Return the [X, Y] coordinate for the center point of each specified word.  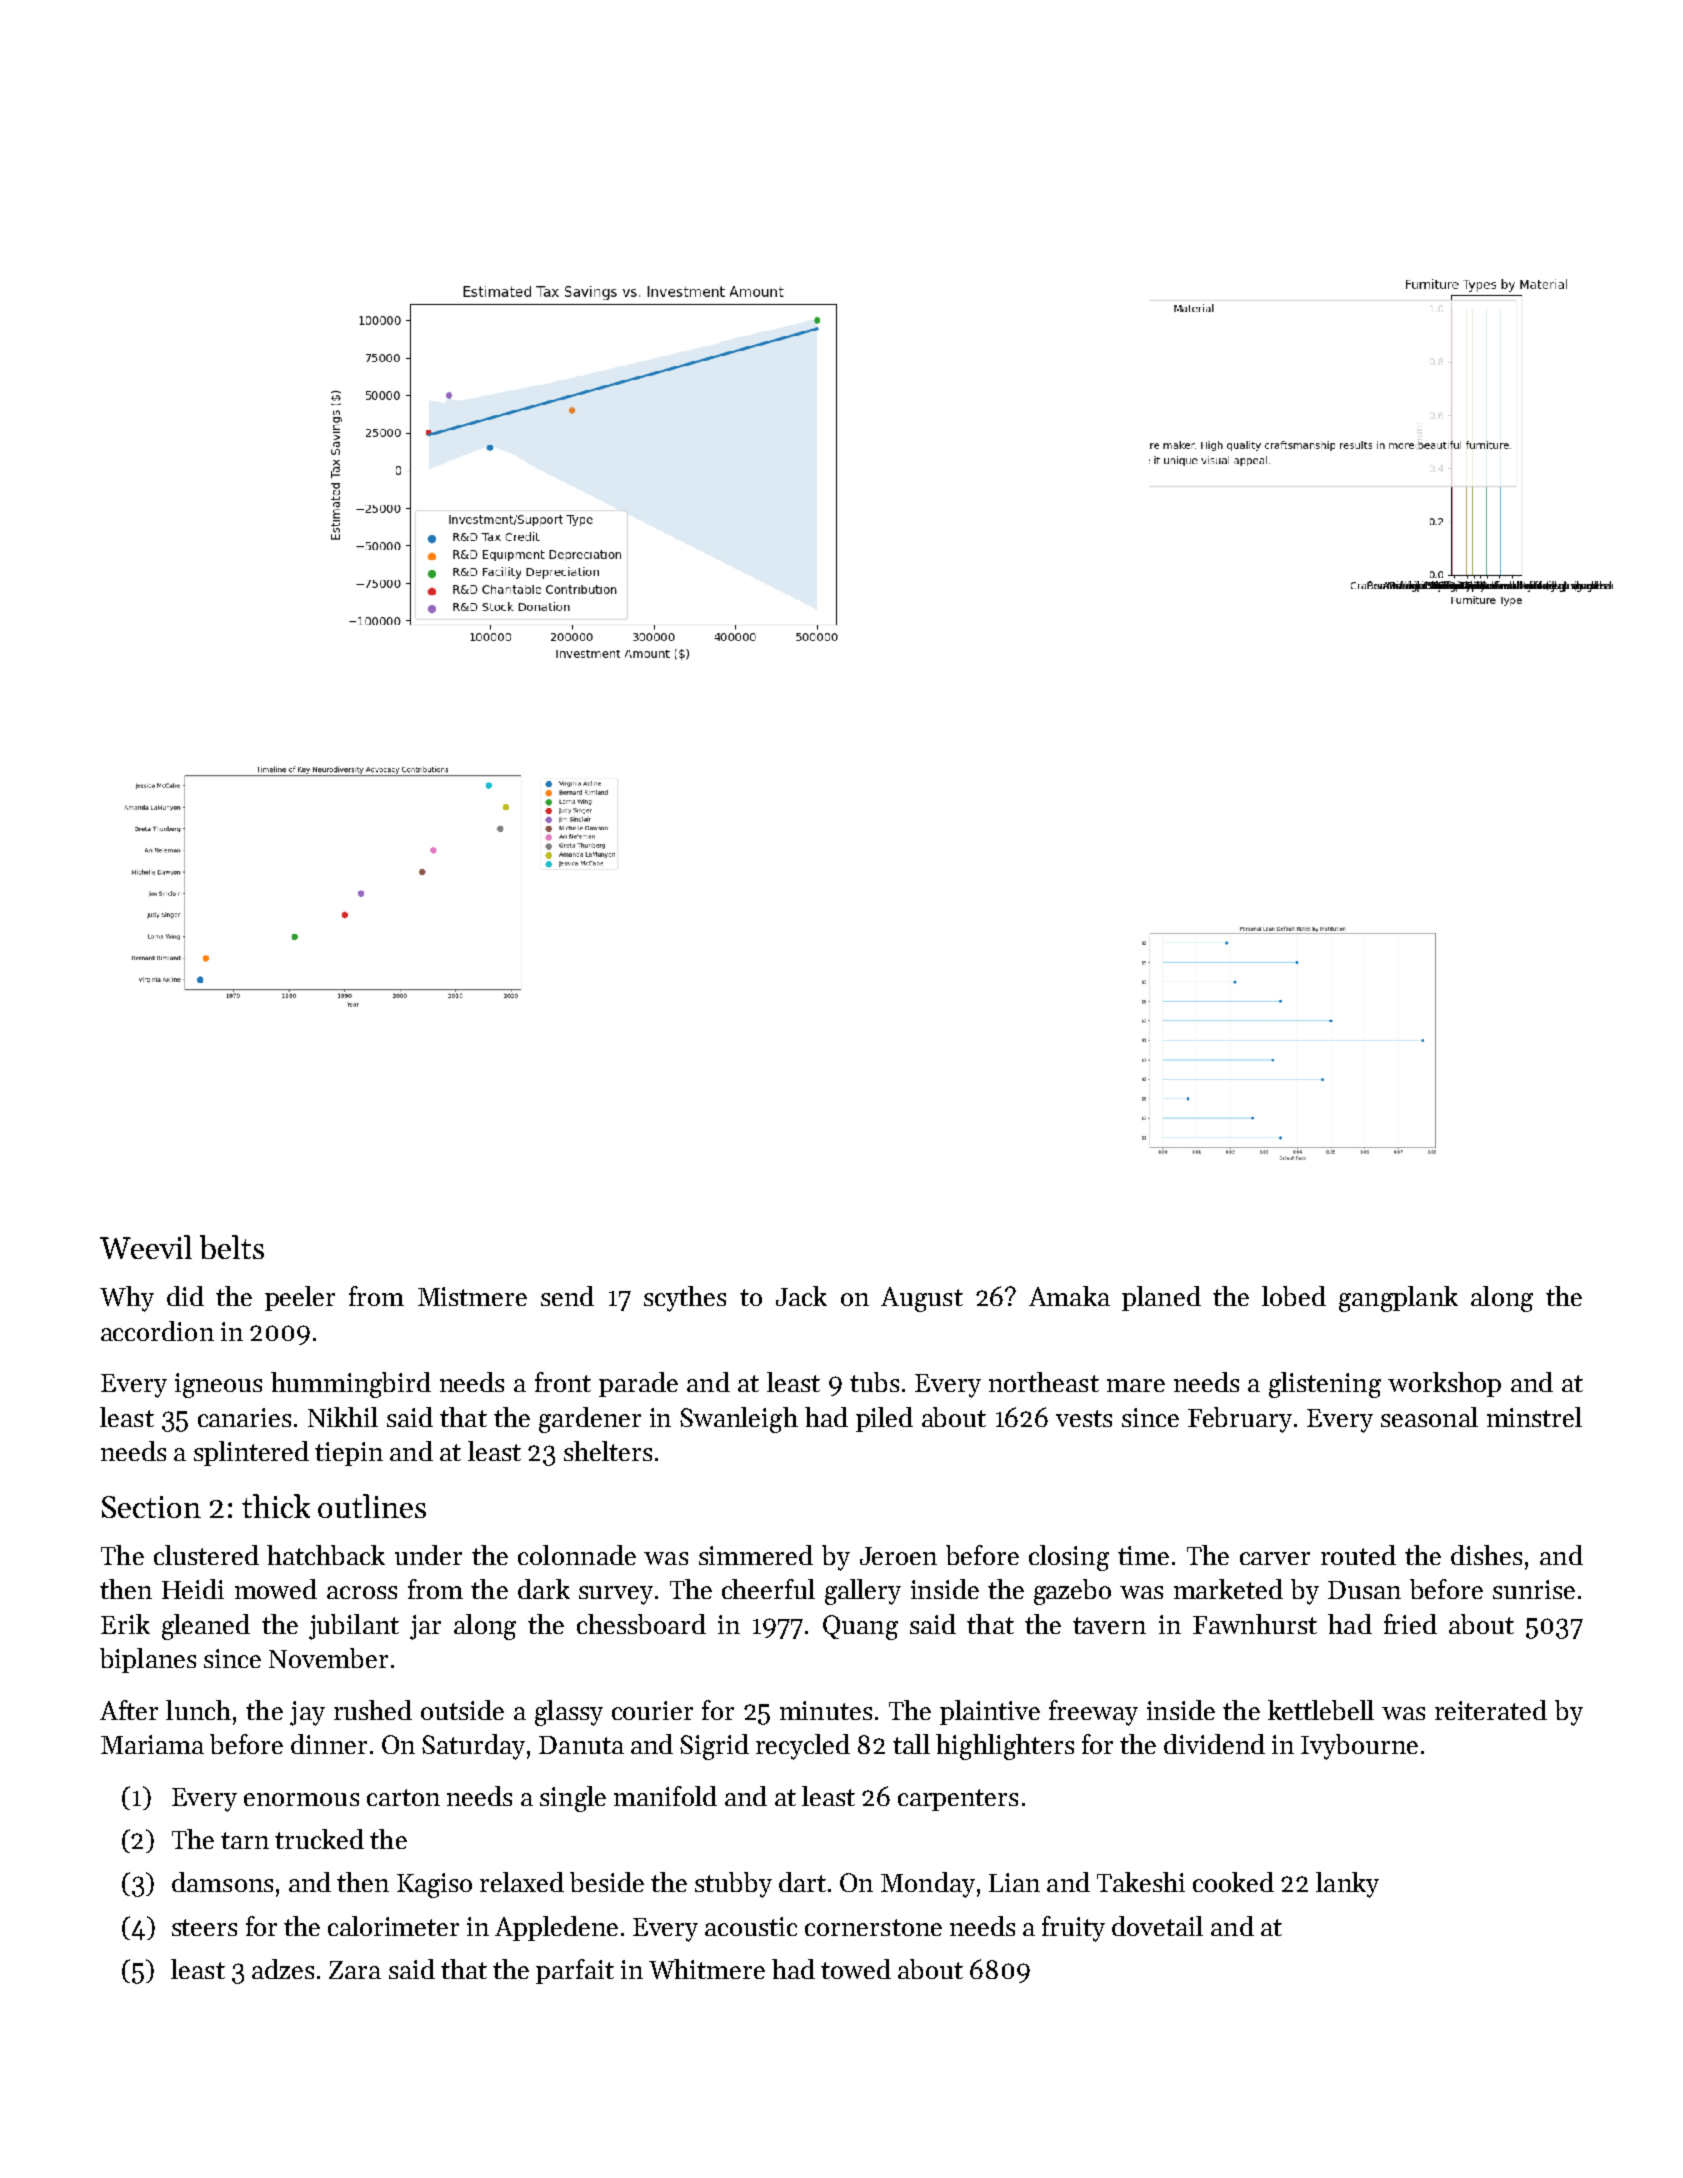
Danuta [581, 1745]
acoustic [751, 1926]
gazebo [1072, 1592]
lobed [1294, 1296]
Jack [801, 1296]
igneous [218, 1385]
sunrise [1534, 1589]
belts [232, 1247]
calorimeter [393, 1926]
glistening [1325, 1385]
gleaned [206, 1627]
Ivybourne [1359, 1747]
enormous [301, 1799]
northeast [1044, 1382]
